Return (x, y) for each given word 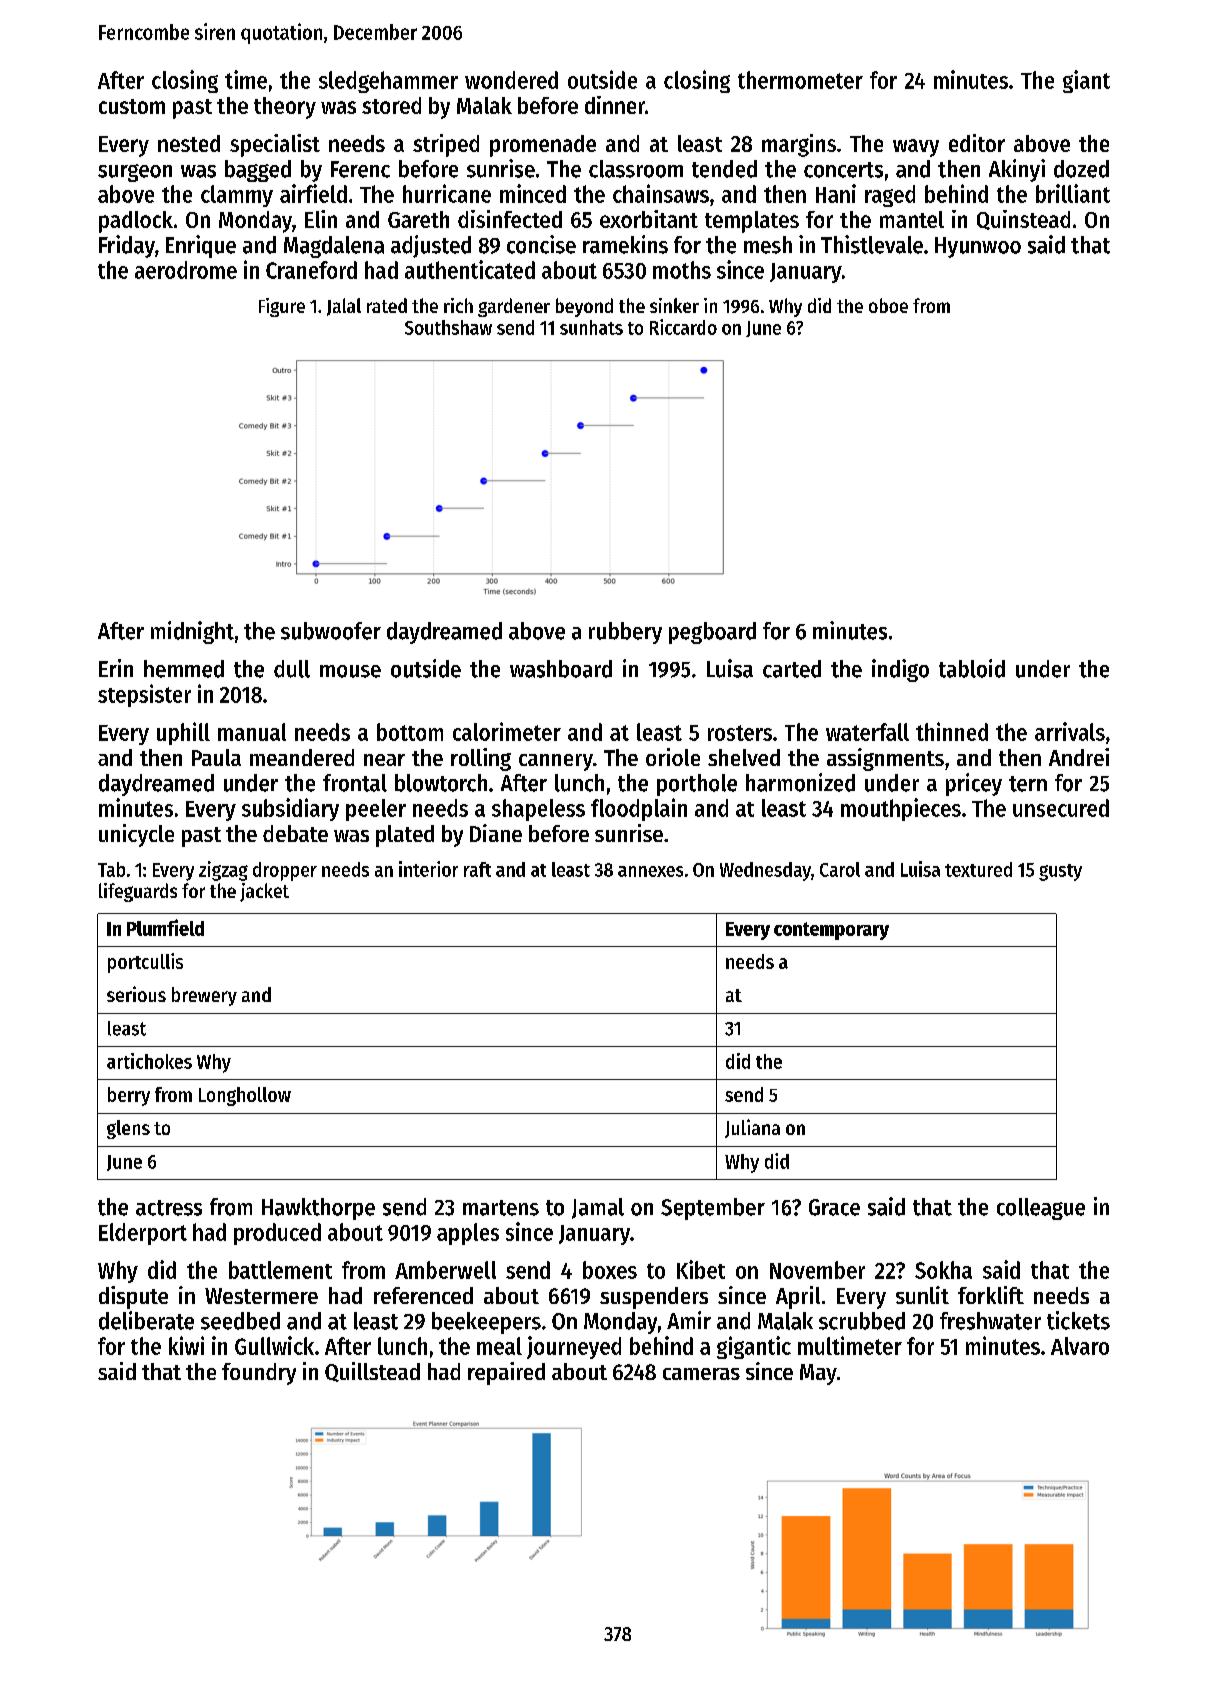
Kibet (701, 1269)
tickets (1078, 1320)
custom (132, 106)
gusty (1060, 872)
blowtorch (441, 783)
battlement (280, 1270)
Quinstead (1023, 220)
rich (458, 305)
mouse (350, 671)
